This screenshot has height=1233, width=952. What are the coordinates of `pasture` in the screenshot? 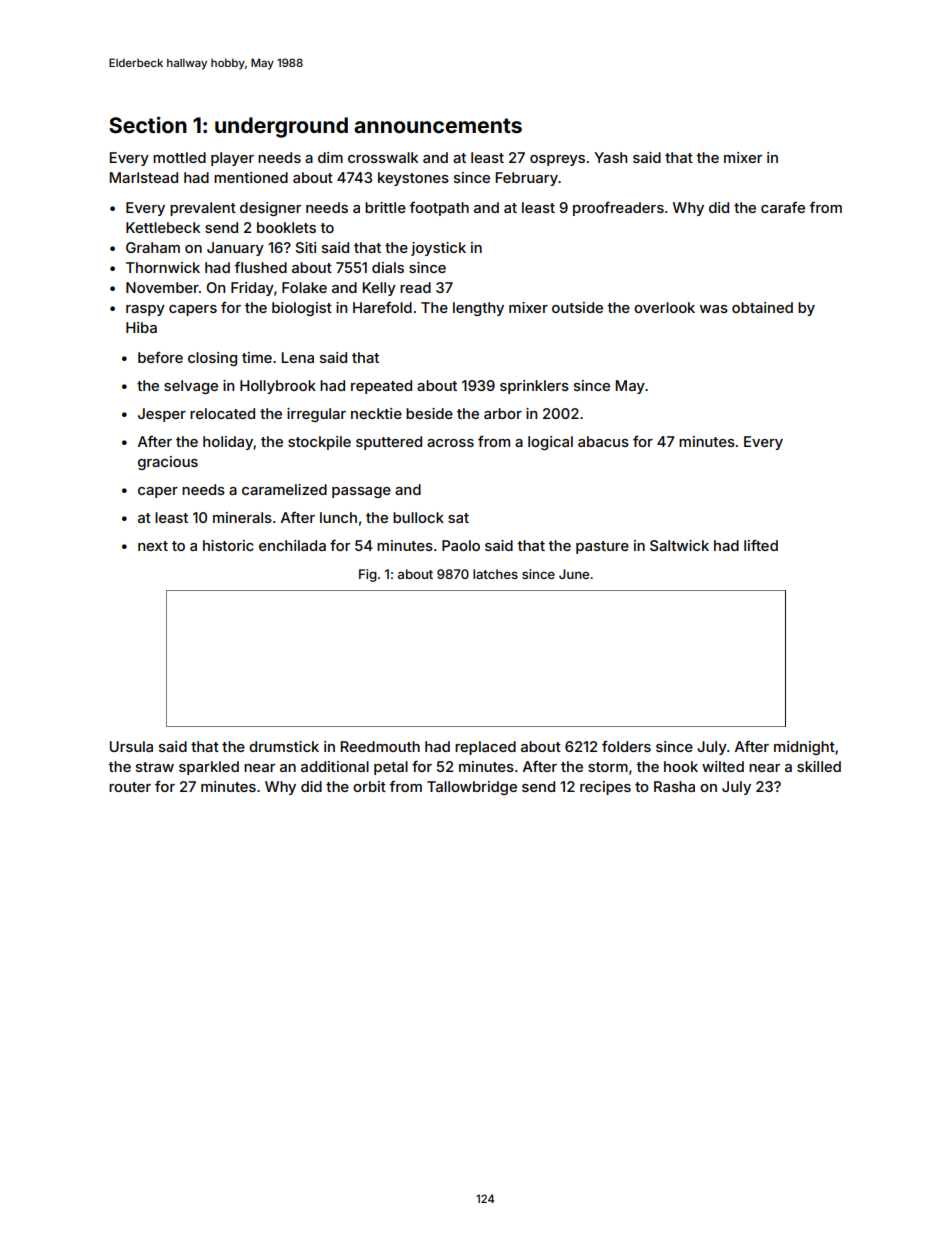 It's located at (602, 547).
